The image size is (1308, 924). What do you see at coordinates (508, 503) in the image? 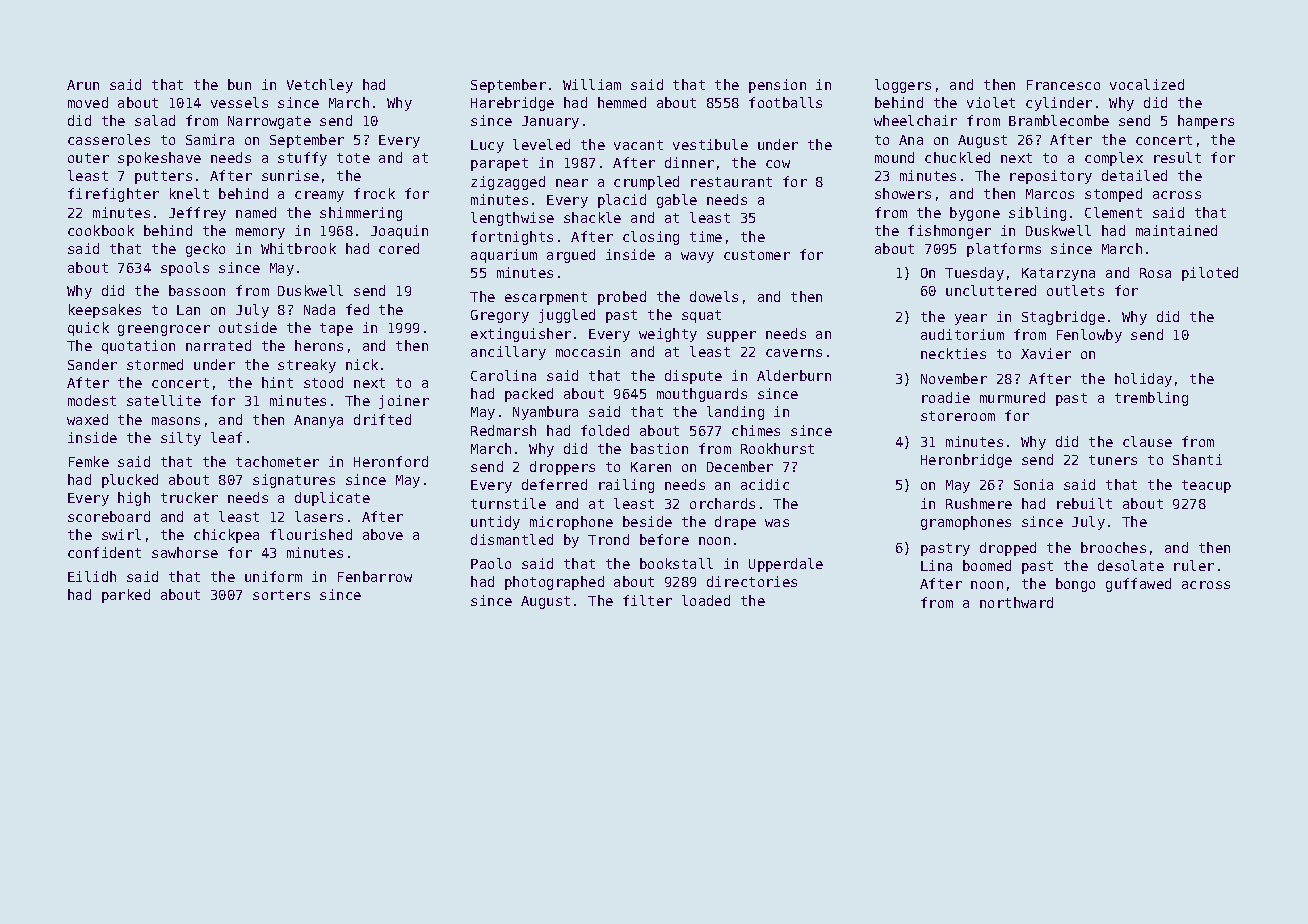
I see `turnstile` at bounding box center [508, 503].
